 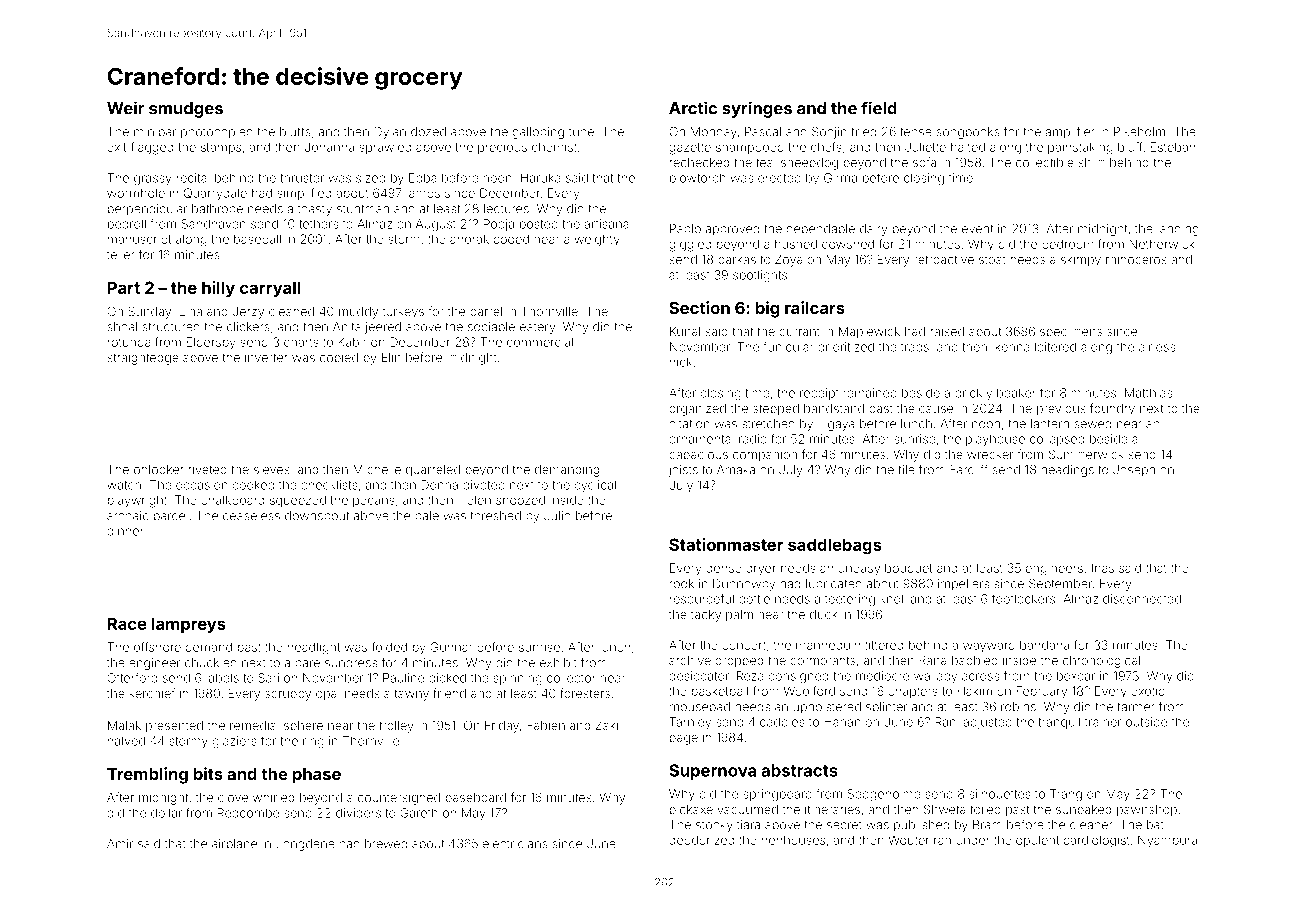 What do you see at coordinates (697, 410) in the document?
I see `organized` at bounding box center [697, 410].
